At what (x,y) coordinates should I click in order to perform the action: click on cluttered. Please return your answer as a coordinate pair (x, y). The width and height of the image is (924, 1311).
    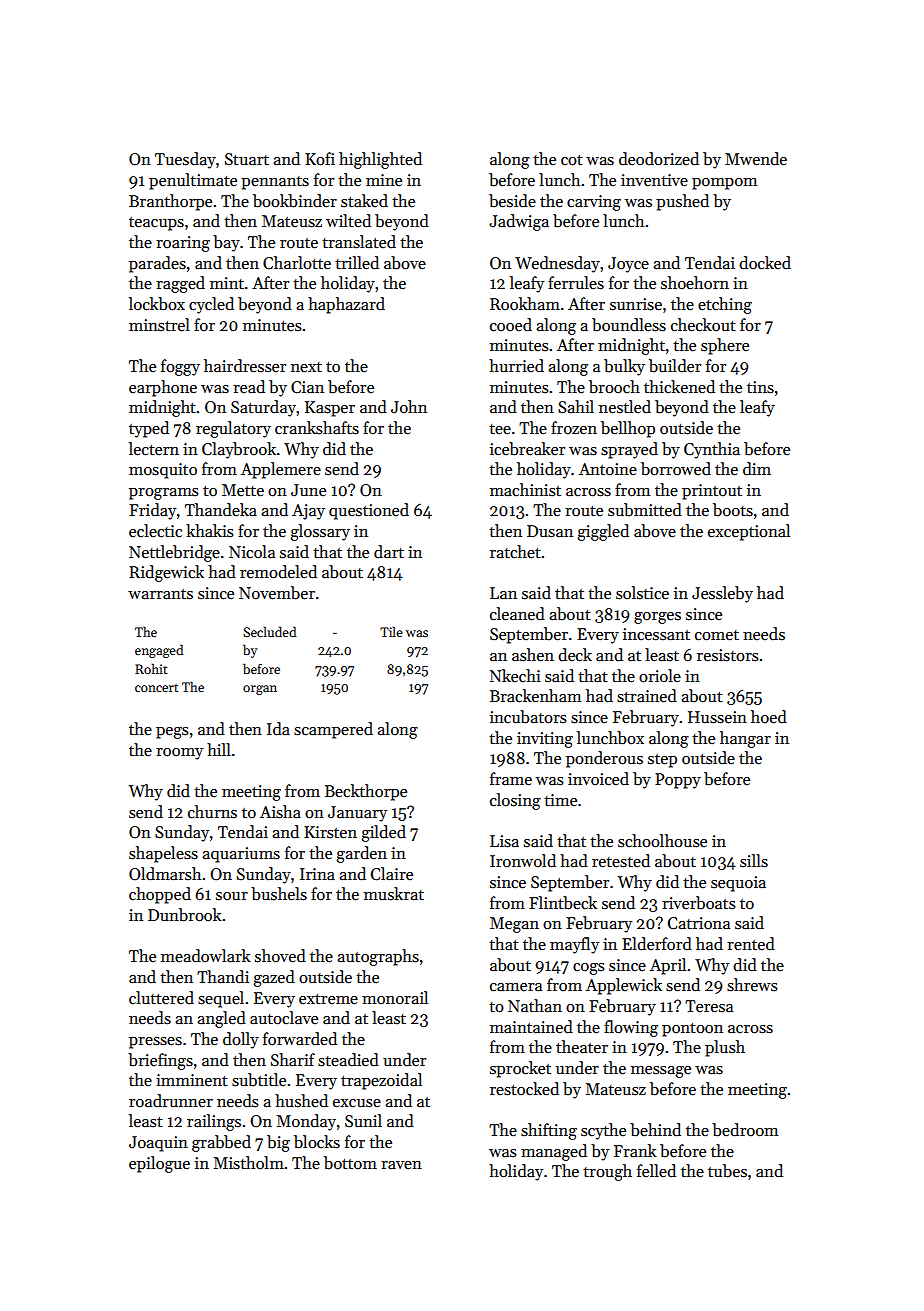
    Looking at the image, I should click on (161, 998).
